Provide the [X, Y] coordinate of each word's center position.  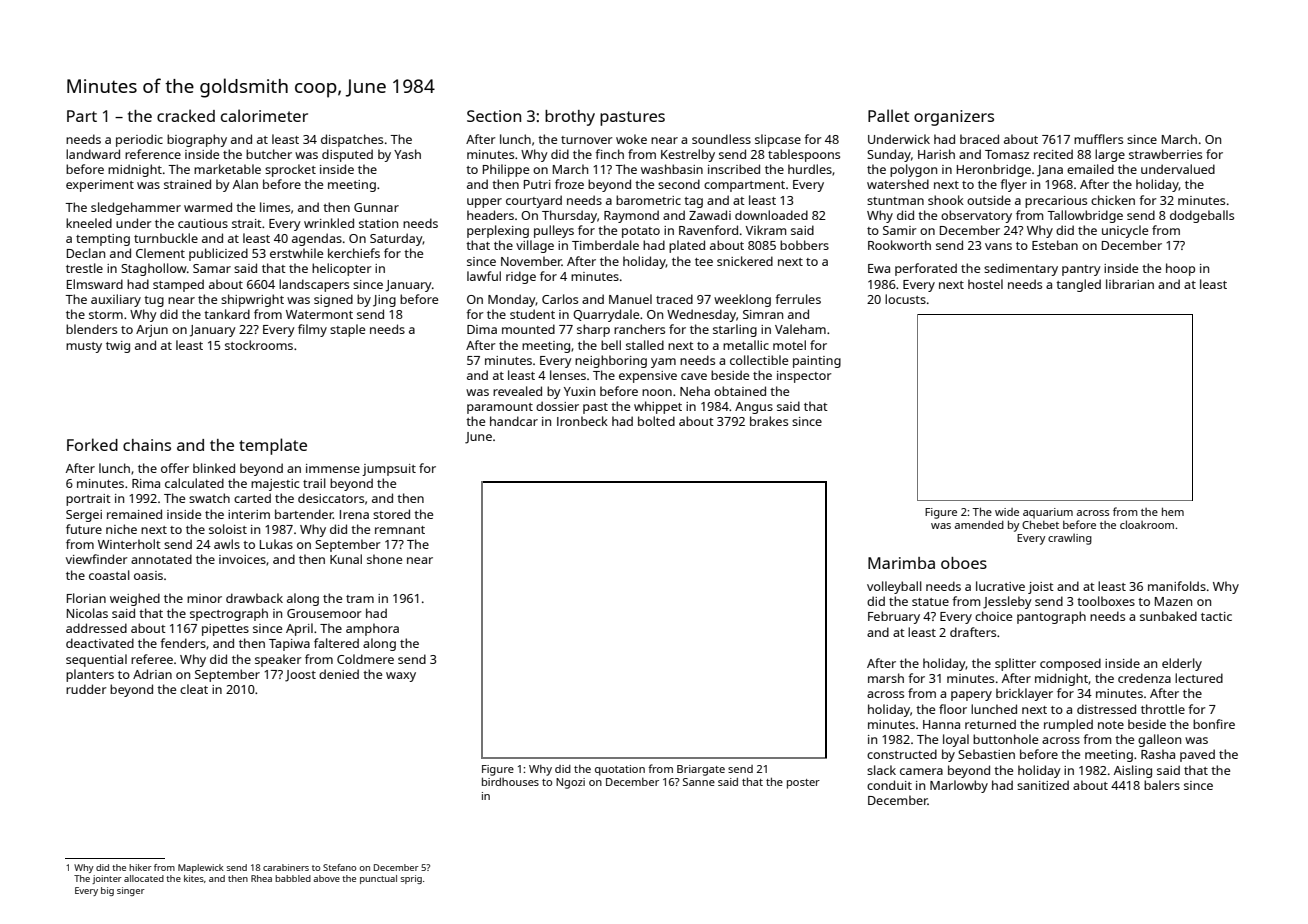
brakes [769, 421]
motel [789, 345]
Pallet [888, 115]
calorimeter [264, 115]
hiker [140, 867]
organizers [954, 118]
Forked [92, 444]
